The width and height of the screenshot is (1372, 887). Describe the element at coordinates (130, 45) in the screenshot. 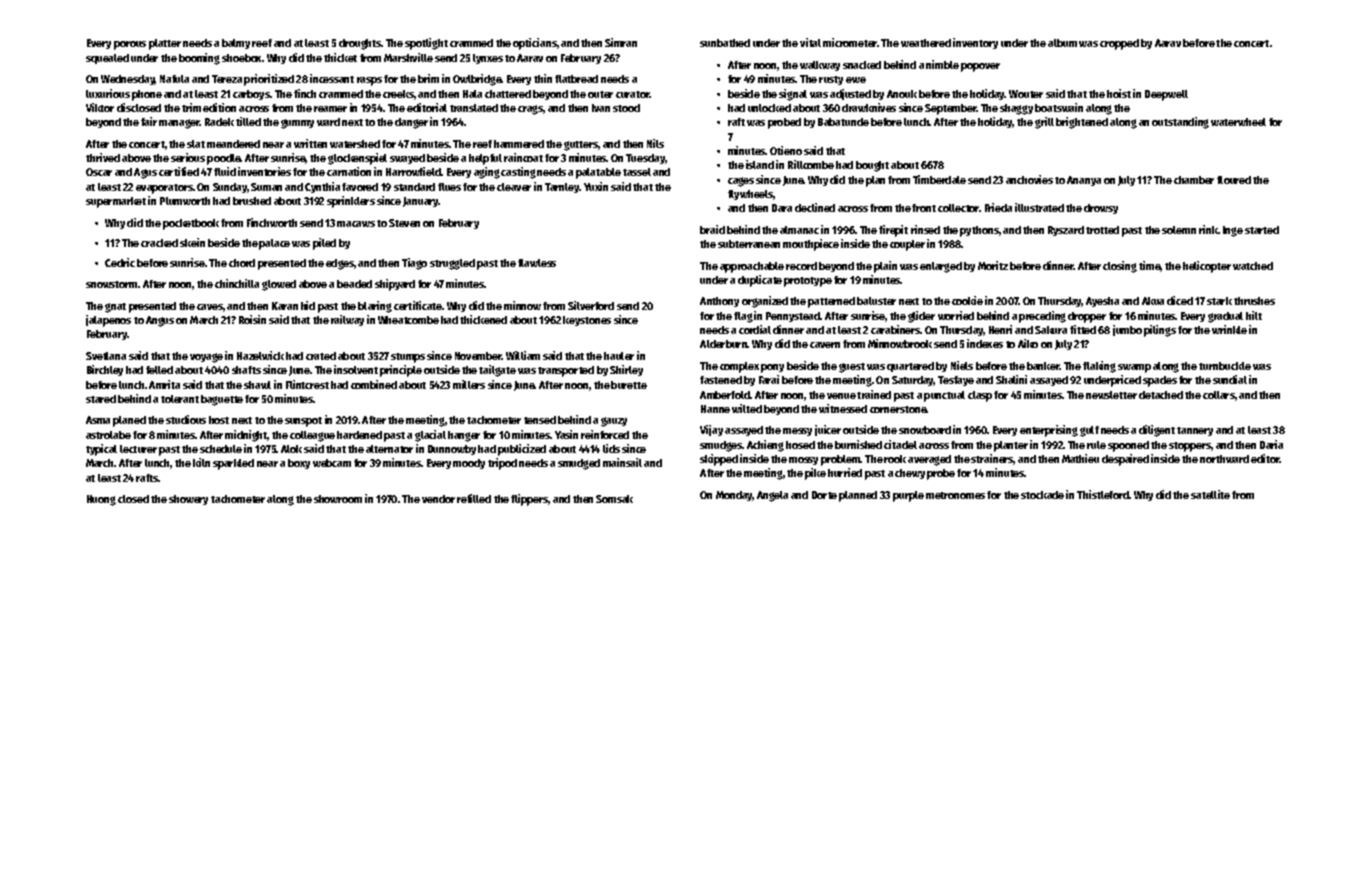

I see `porous` at that location.
